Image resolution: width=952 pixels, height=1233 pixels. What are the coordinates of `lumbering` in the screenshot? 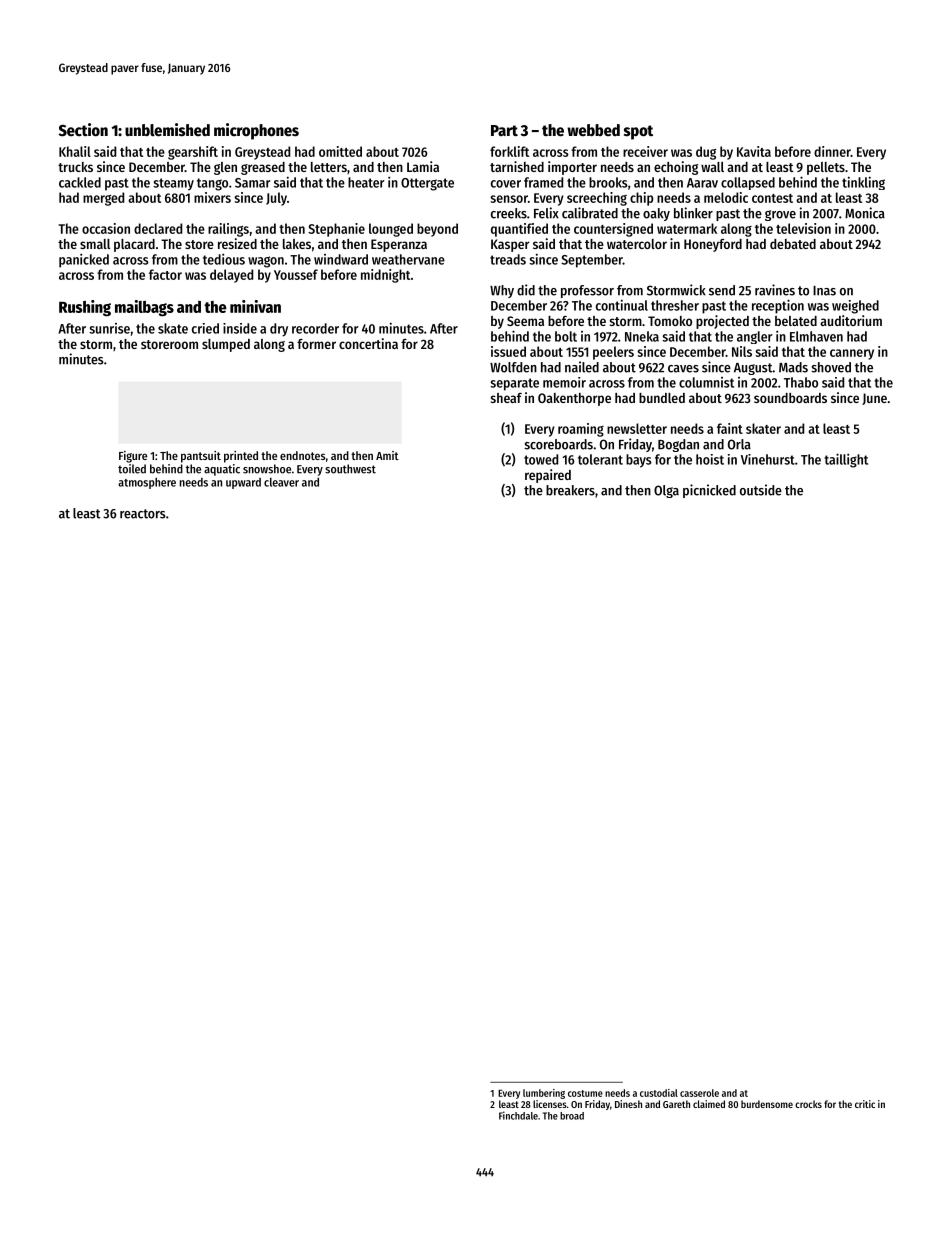 It's located at (544, 1094).
